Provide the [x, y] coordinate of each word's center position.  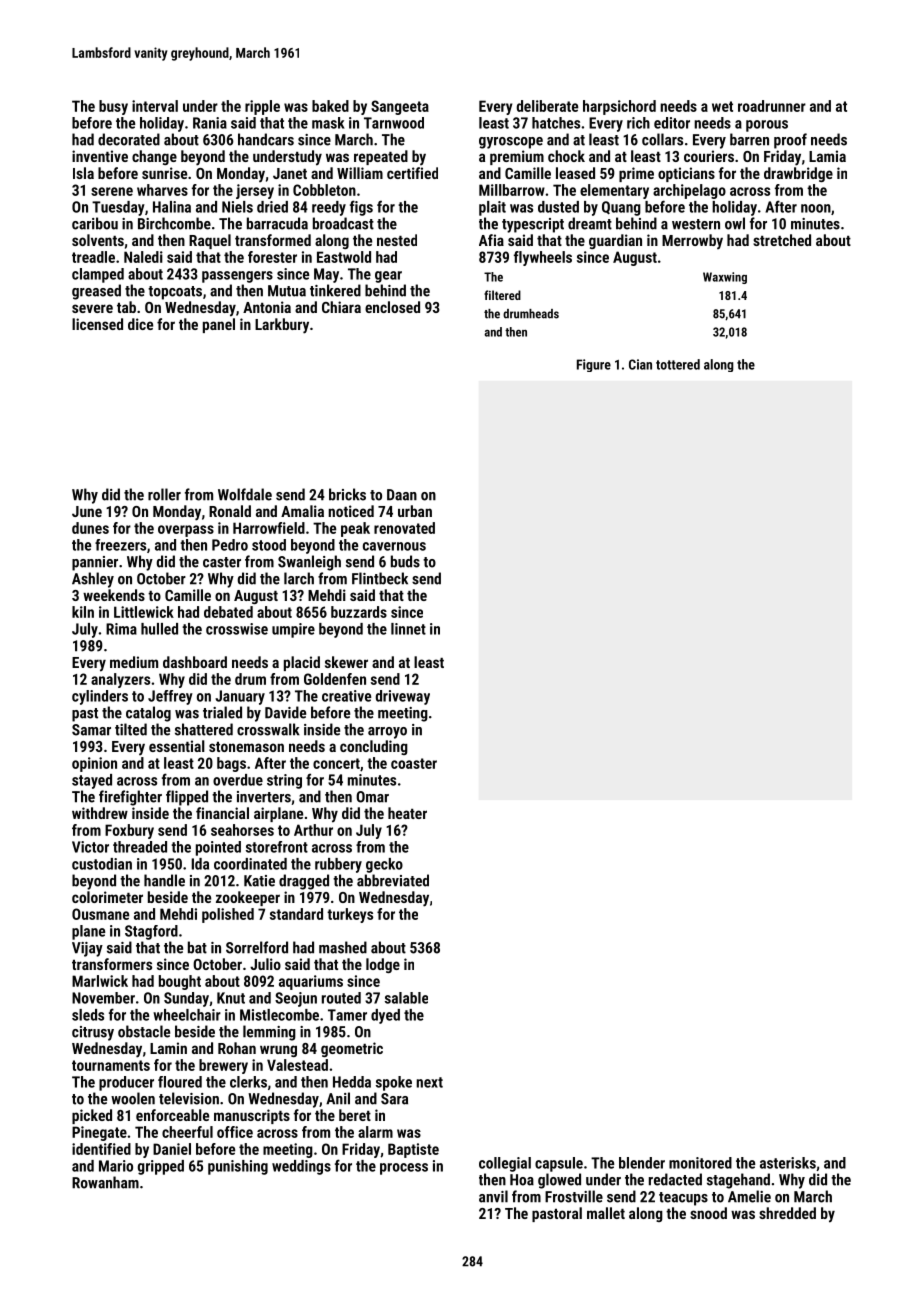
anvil [493, 1196]
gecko [384, 865]
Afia [491, 240]
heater [407, 813]
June [87, 511]
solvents [98, 240]
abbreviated [393, 880]
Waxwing [725, 278]
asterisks [788, 1163]
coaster [414, 763]
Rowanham [105, 1182]
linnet [408, 629]
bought [180, 982]
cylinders [100, 697]
